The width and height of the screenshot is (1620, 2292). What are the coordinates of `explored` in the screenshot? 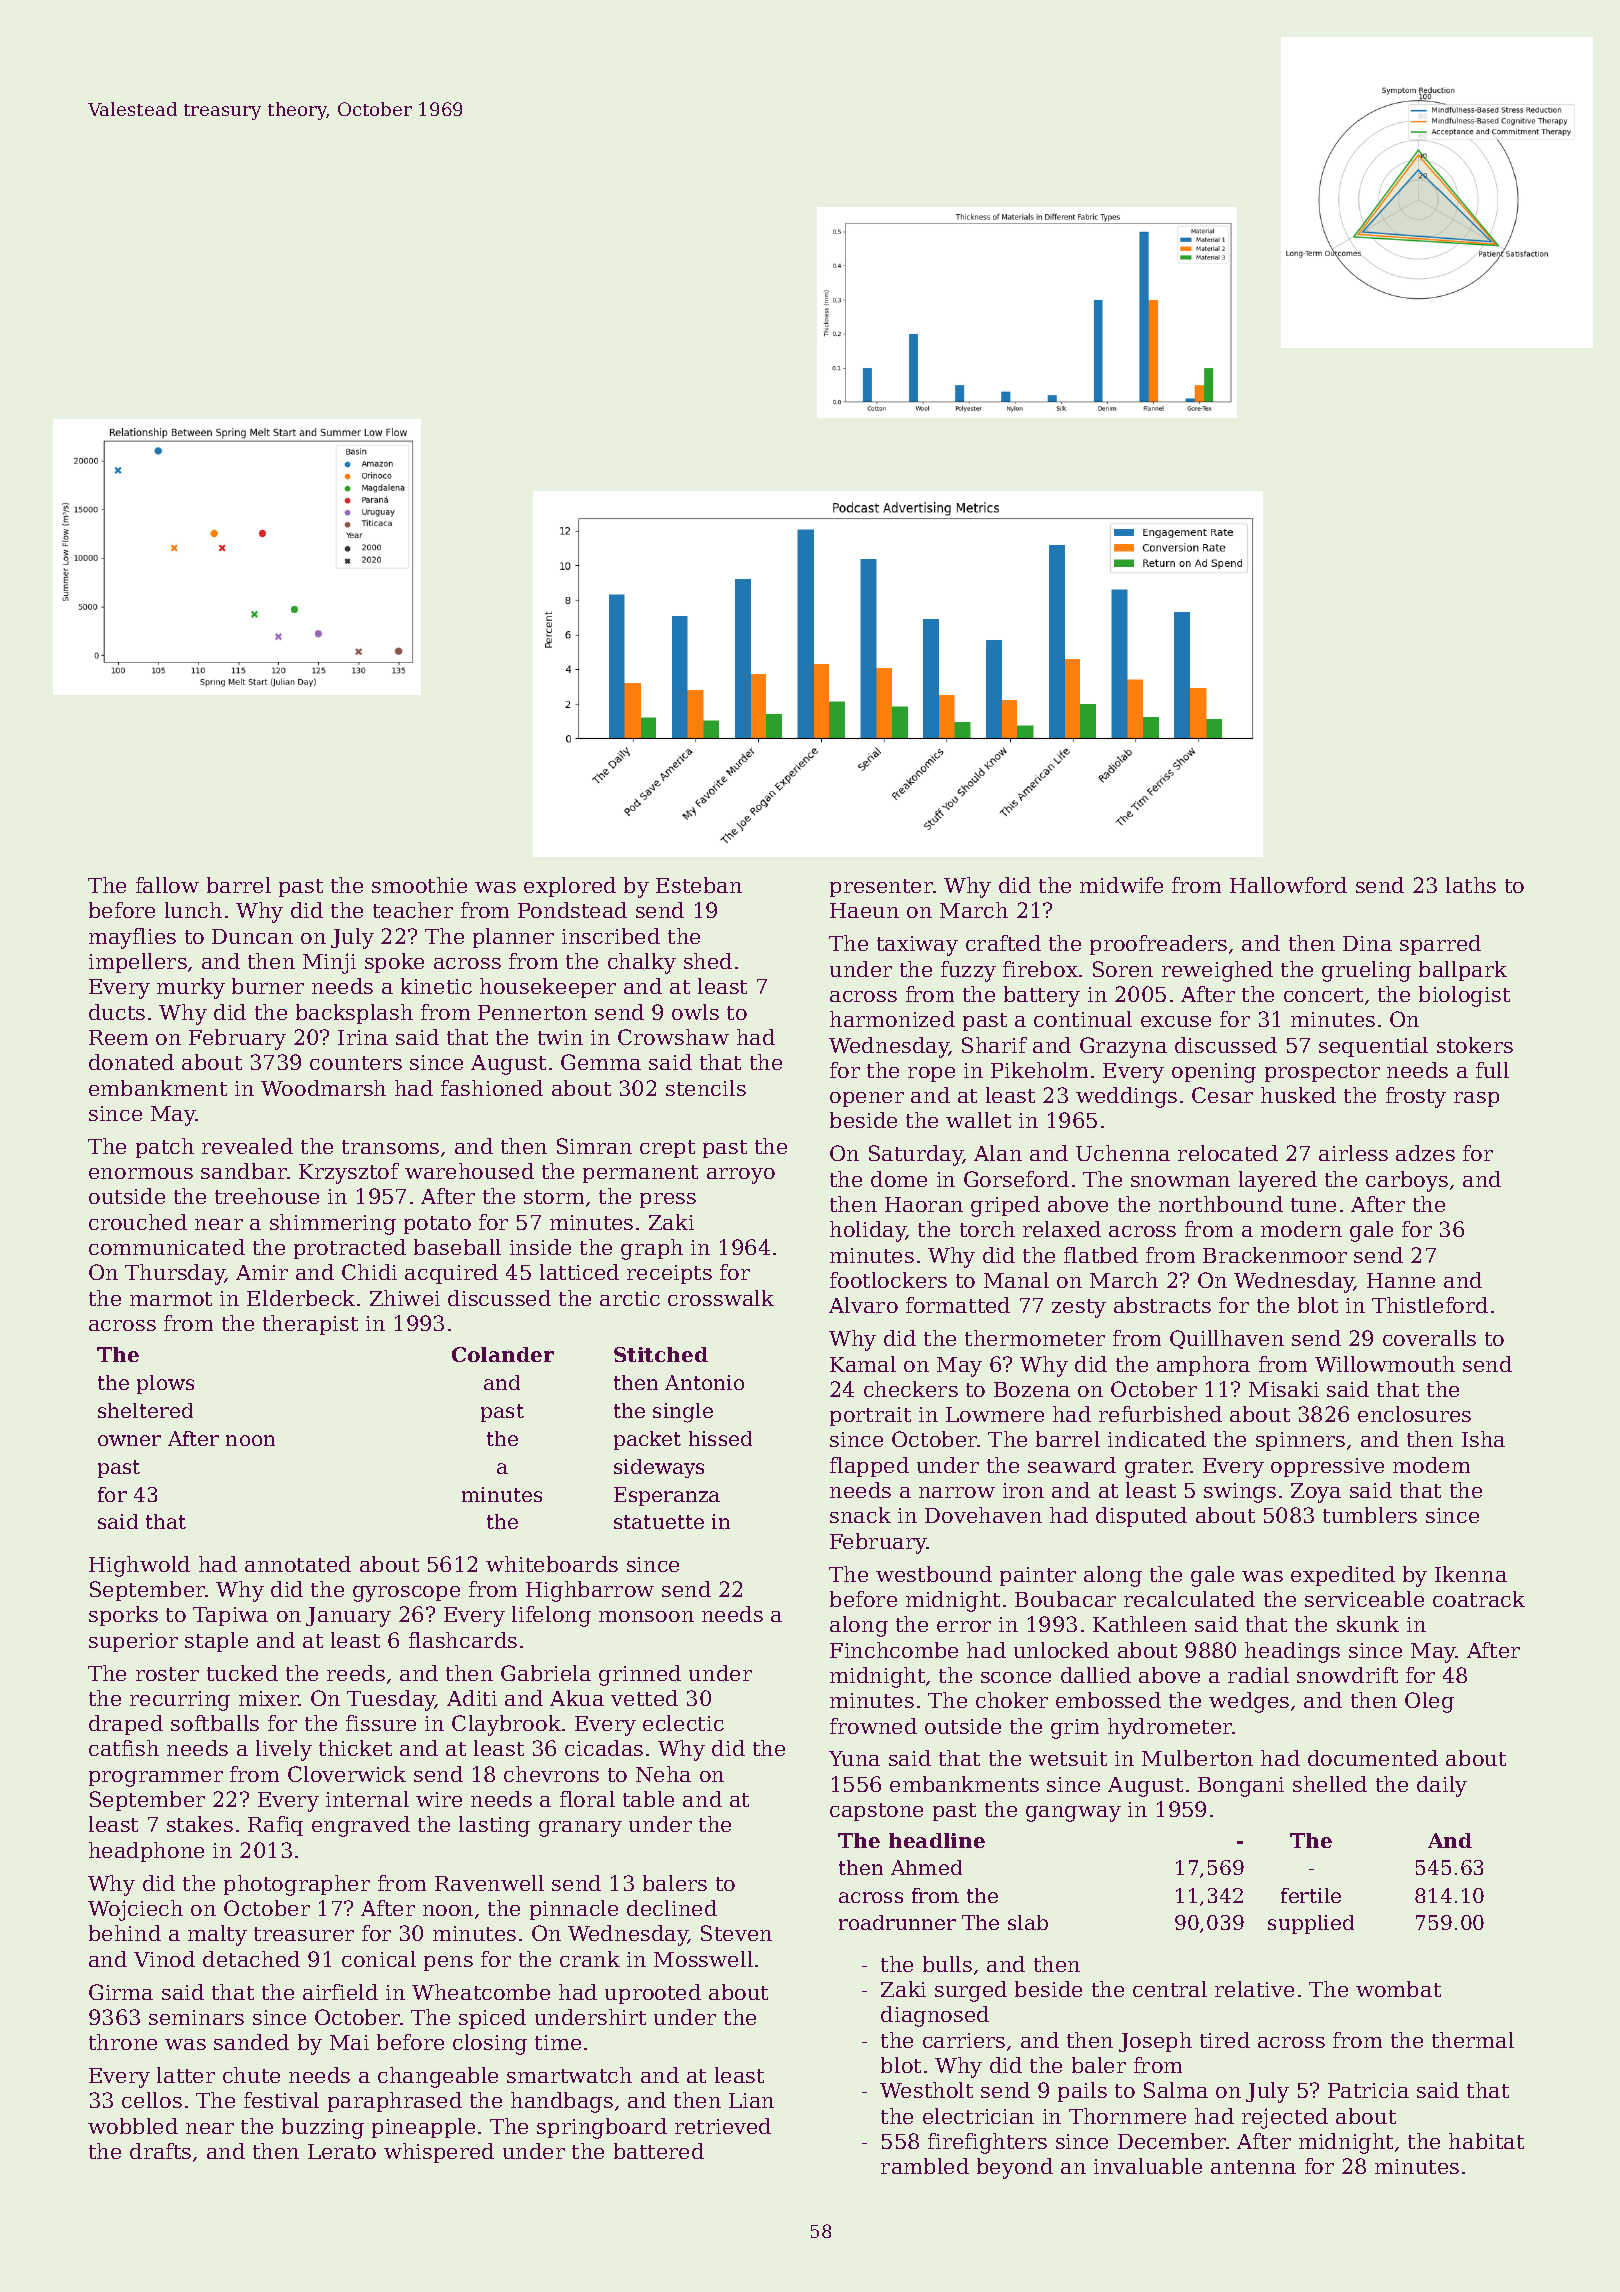 It's located at (570, 887).
